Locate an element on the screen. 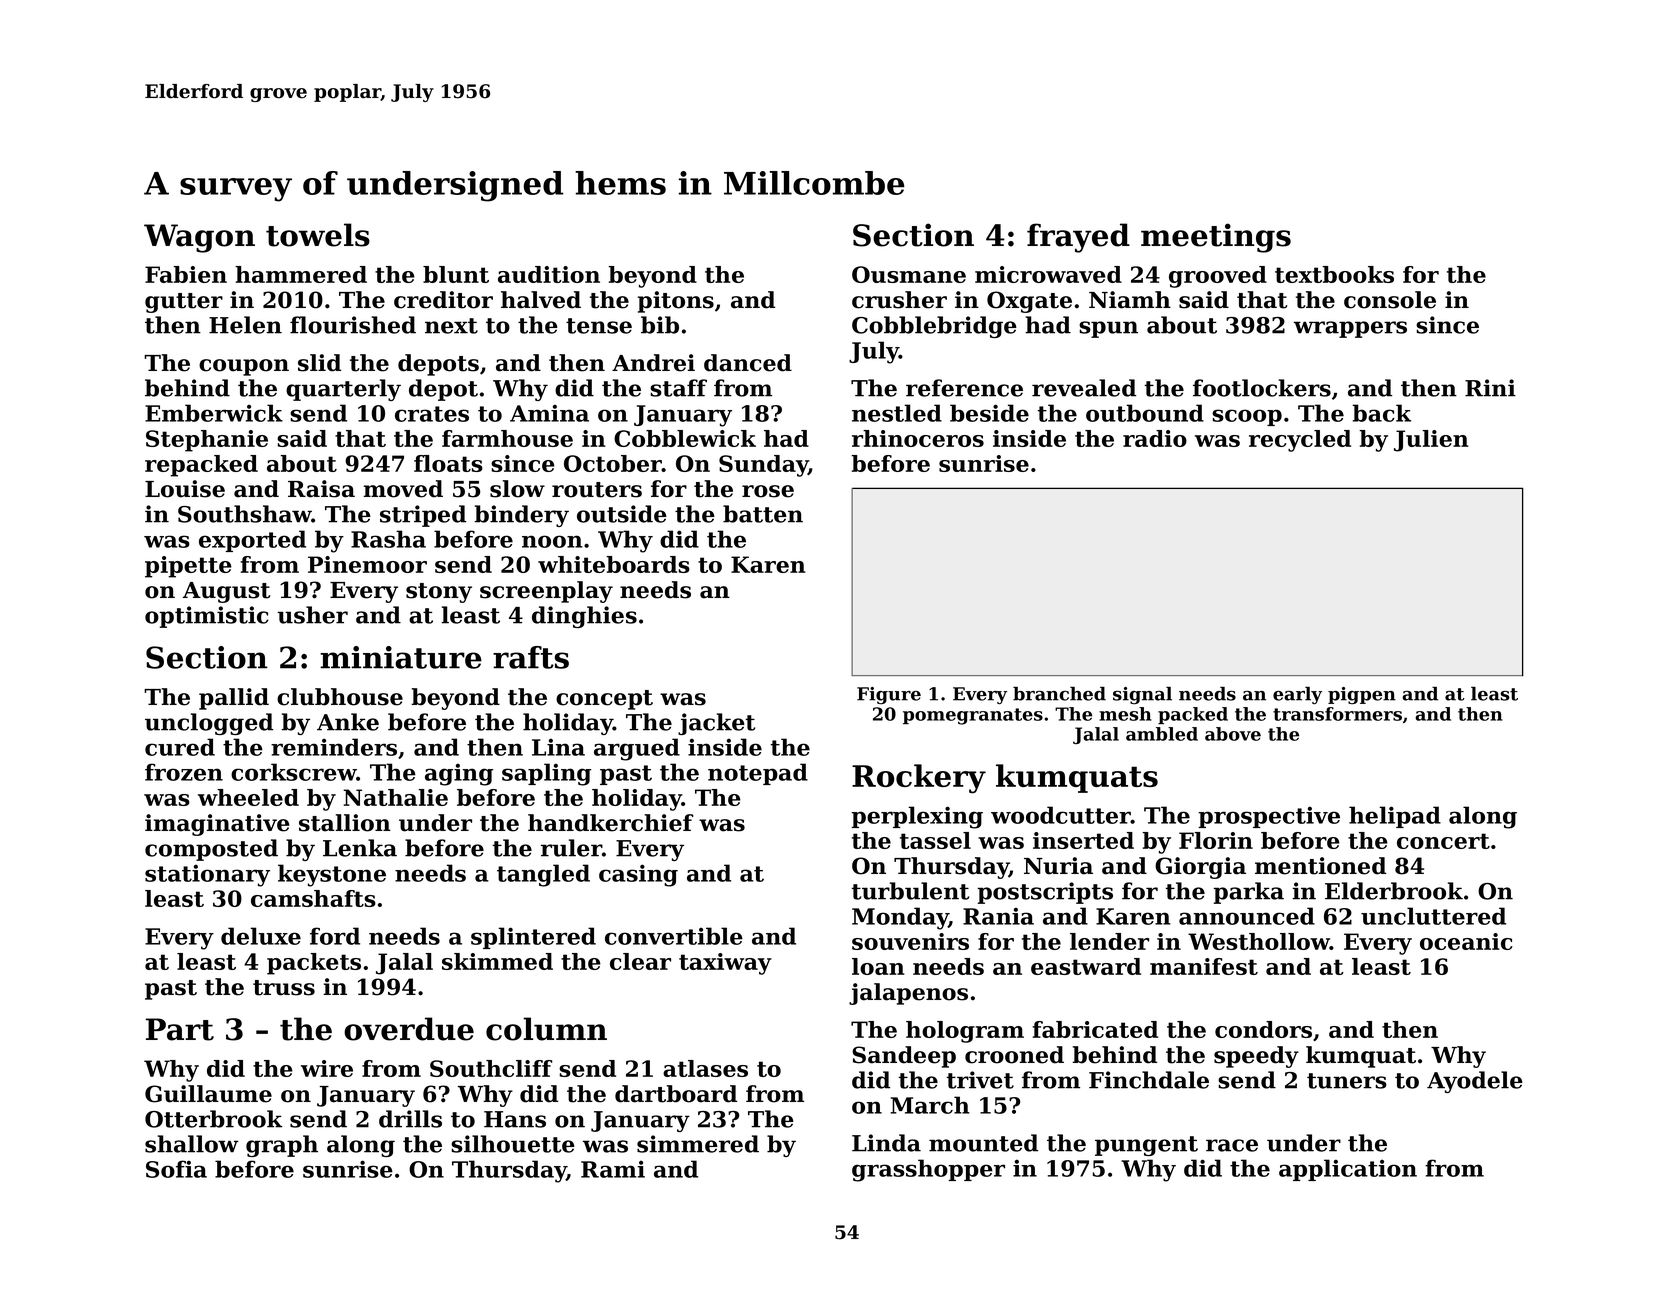  Ousmane is located at coordinates (909, 274).
